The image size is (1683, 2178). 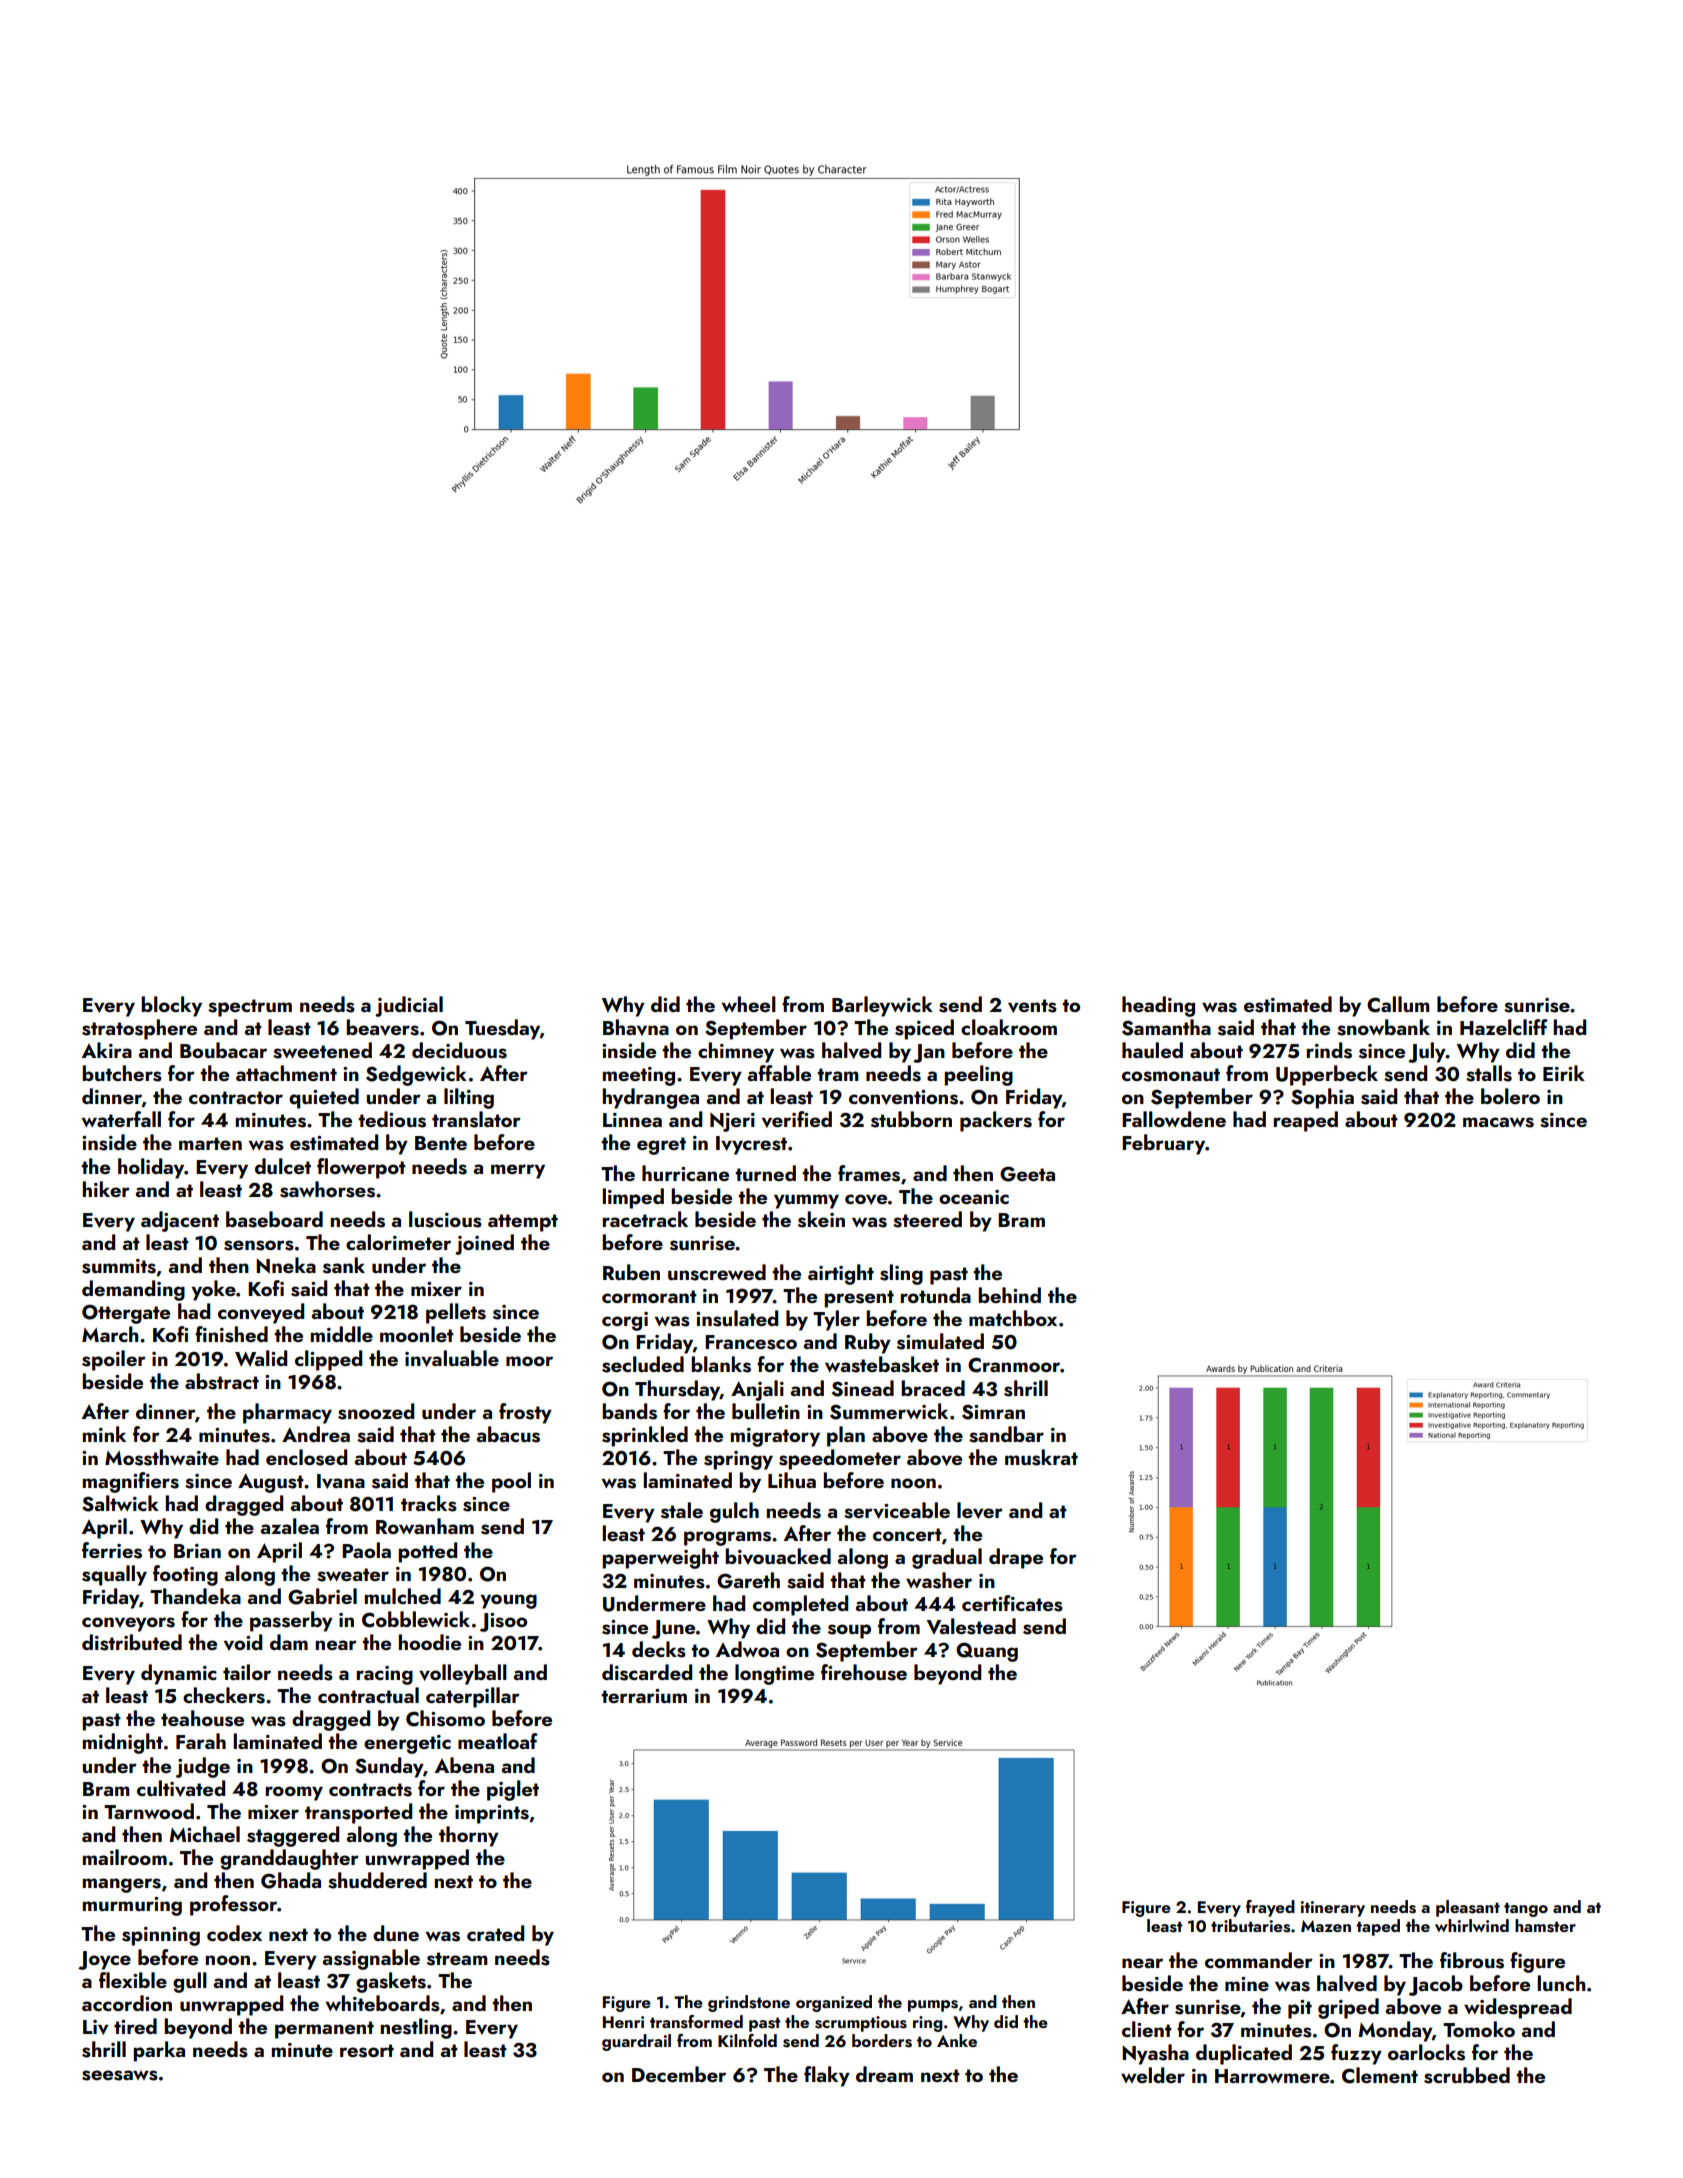 What do you see at coordinates (294, 1793) in the screenshot?
I see `roomy` at bounding box center [294, 1793].
